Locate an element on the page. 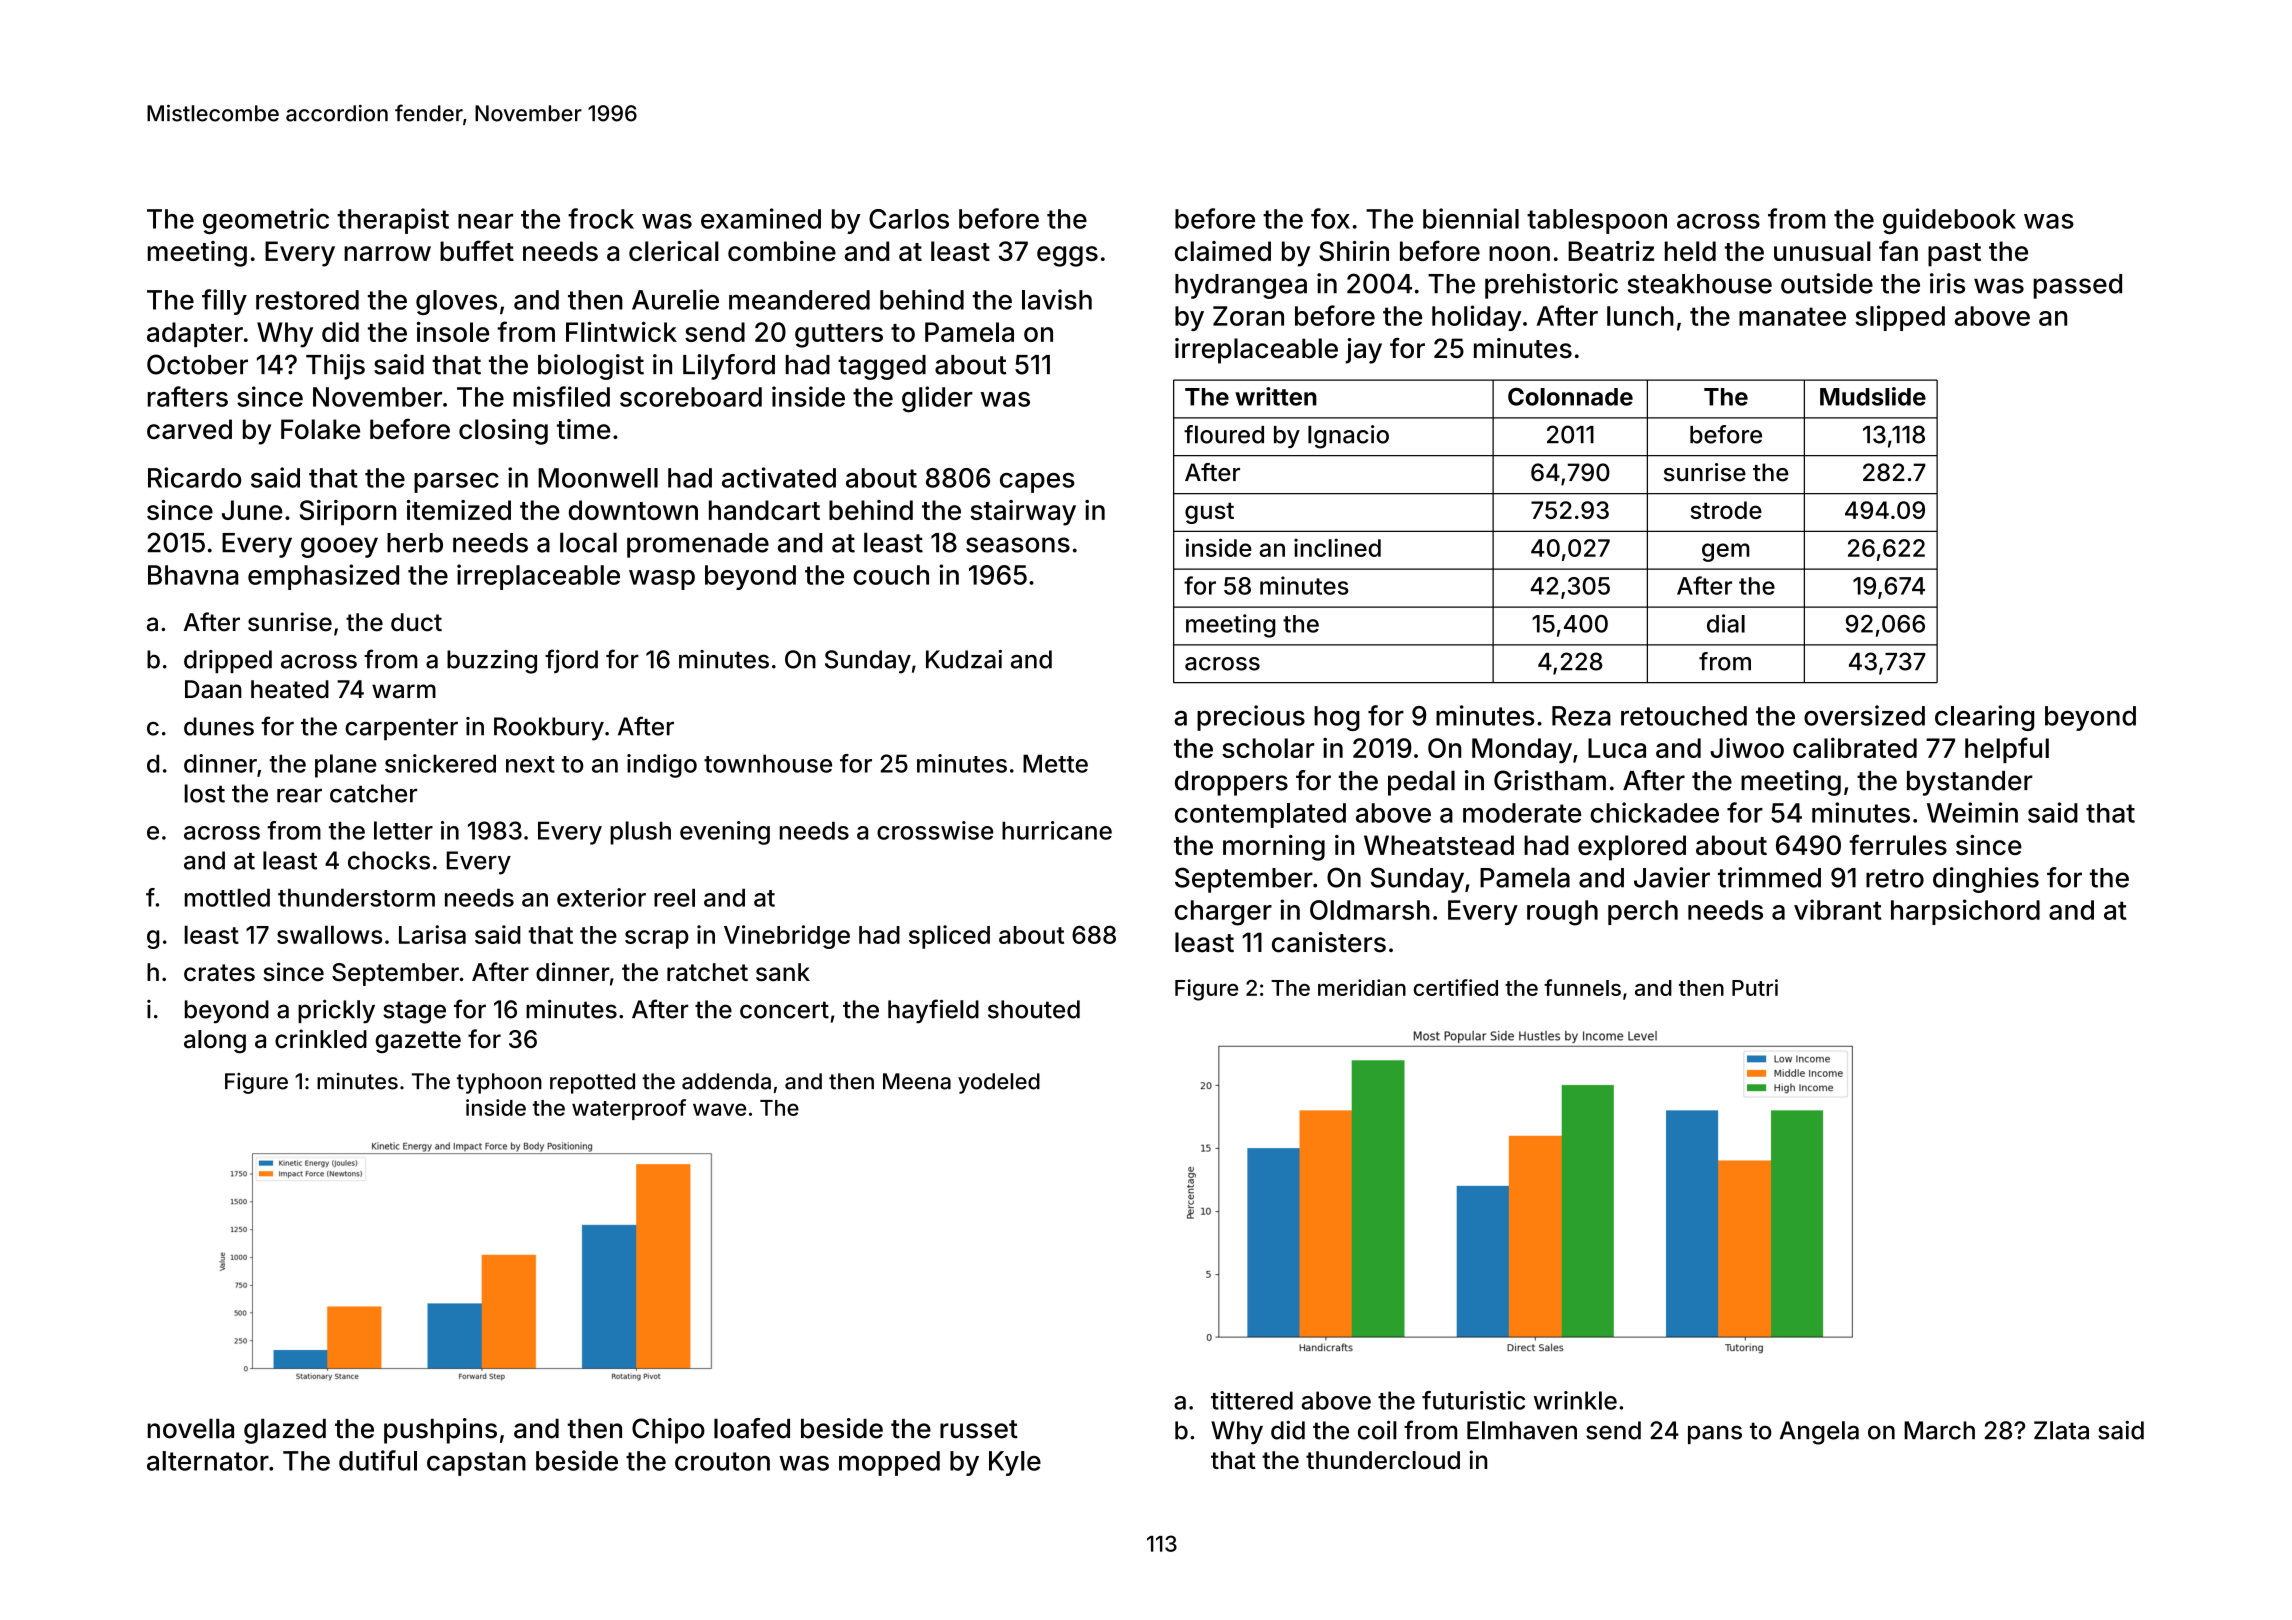 The width and height of the document is (2292, 1620). biennial is located at coordinates (1471, 218).
